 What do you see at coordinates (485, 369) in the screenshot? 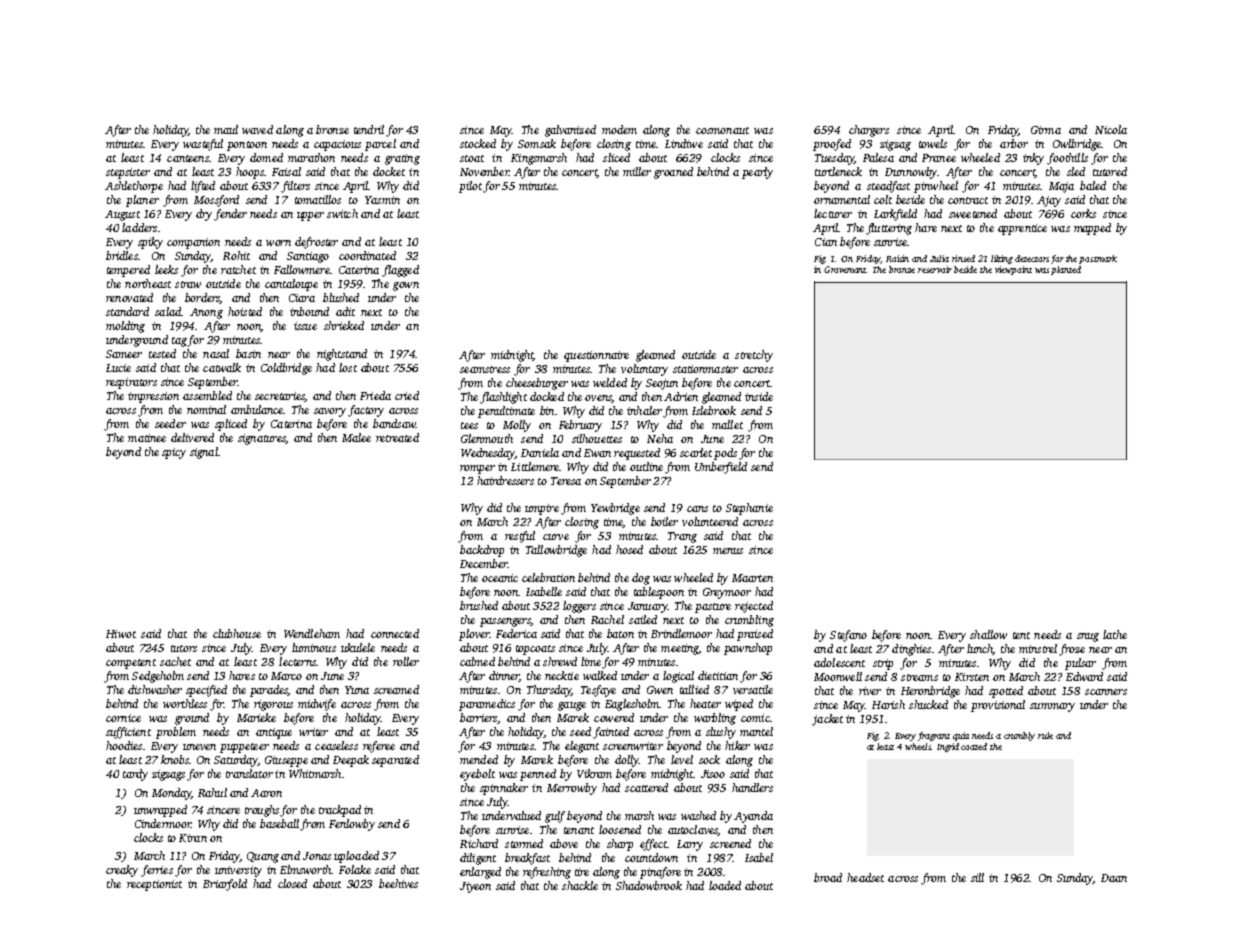
I see `seamstress` at bounding box center [485, 369].
